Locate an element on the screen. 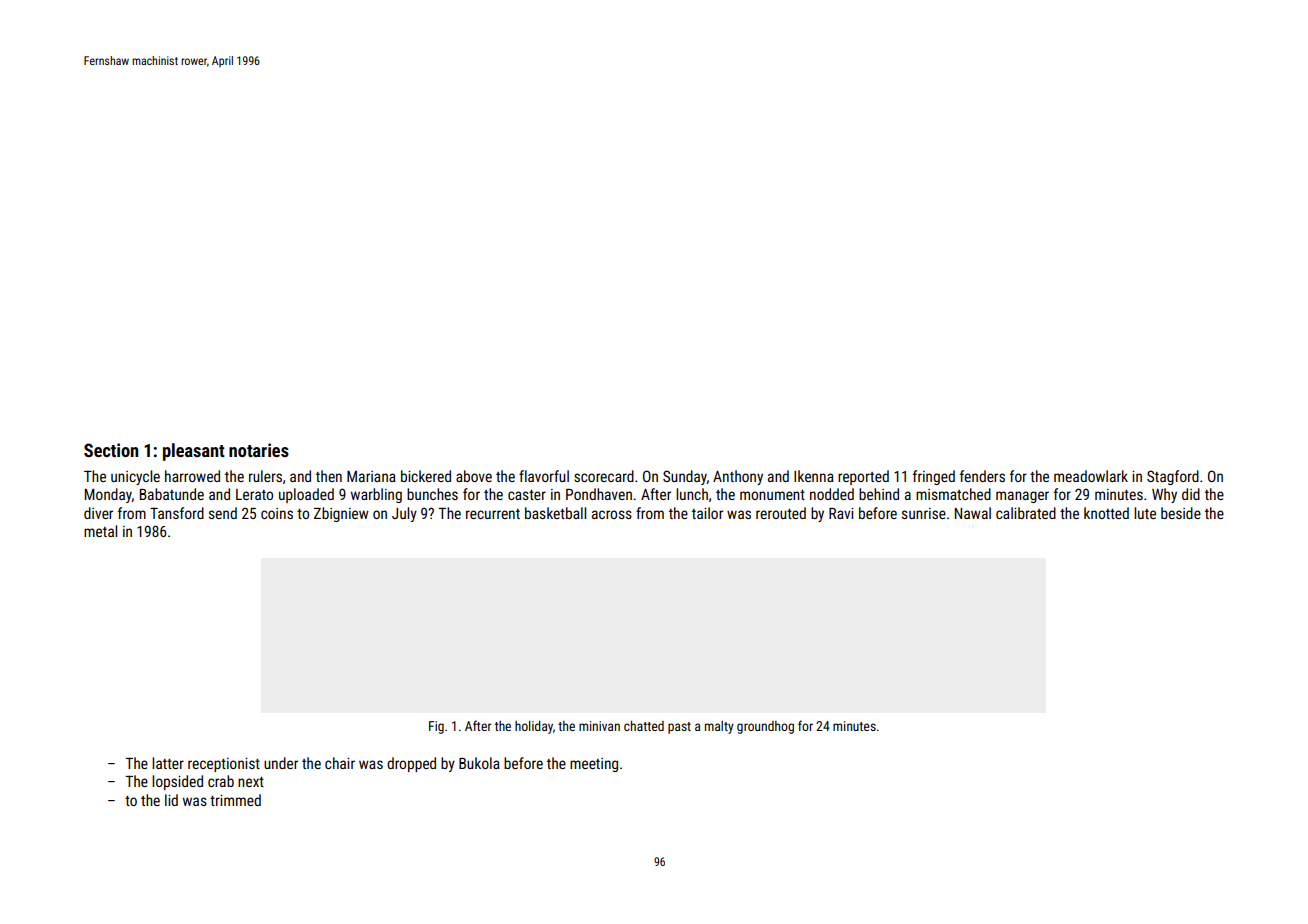 Image resolution: width=1308 pixels, height=924 pixels. notaries is located at coordinates (259, 450).
